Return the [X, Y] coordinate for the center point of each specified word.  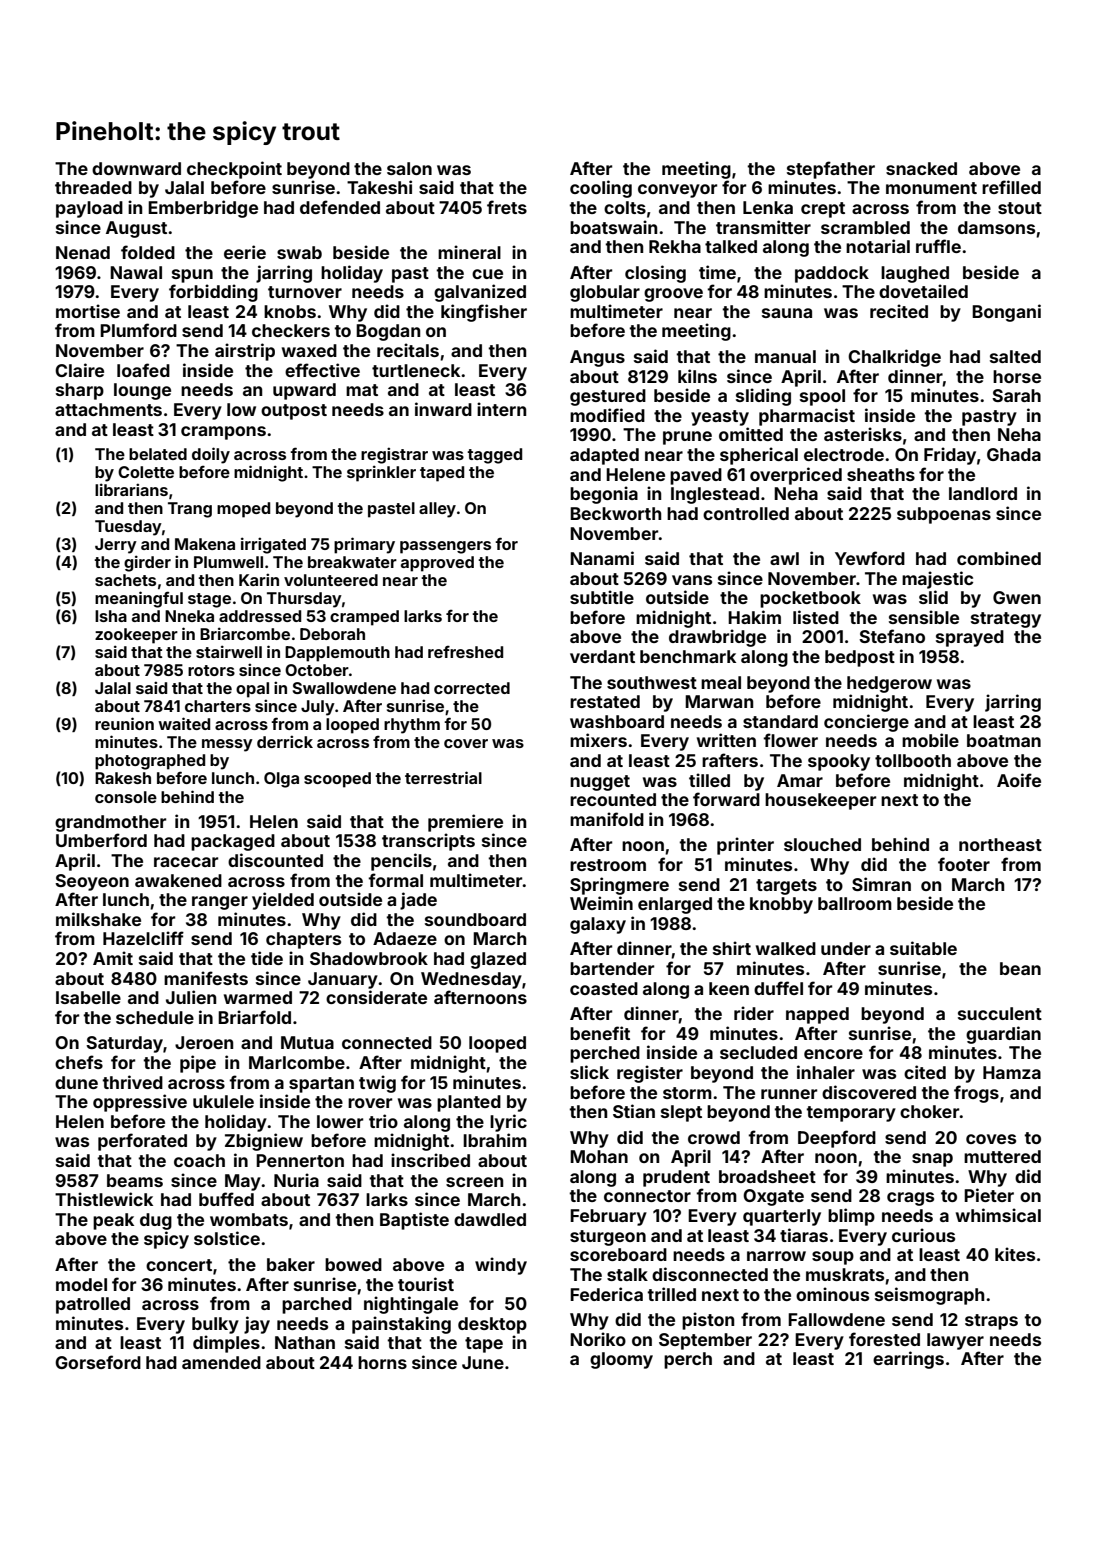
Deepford [837, 1139]
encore [833, 1054]
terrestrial [443, 777]
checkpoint [234, 170]
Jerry [116, 546]
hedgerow [889, 684]
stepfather [831, 170]
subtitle [602, 597]
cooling [601, 189]
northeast [1000, 844]
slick [589, 1072]
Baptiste [414, 1221]
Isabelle [88, 997]
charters [218, 706]
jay [257, 1325]
